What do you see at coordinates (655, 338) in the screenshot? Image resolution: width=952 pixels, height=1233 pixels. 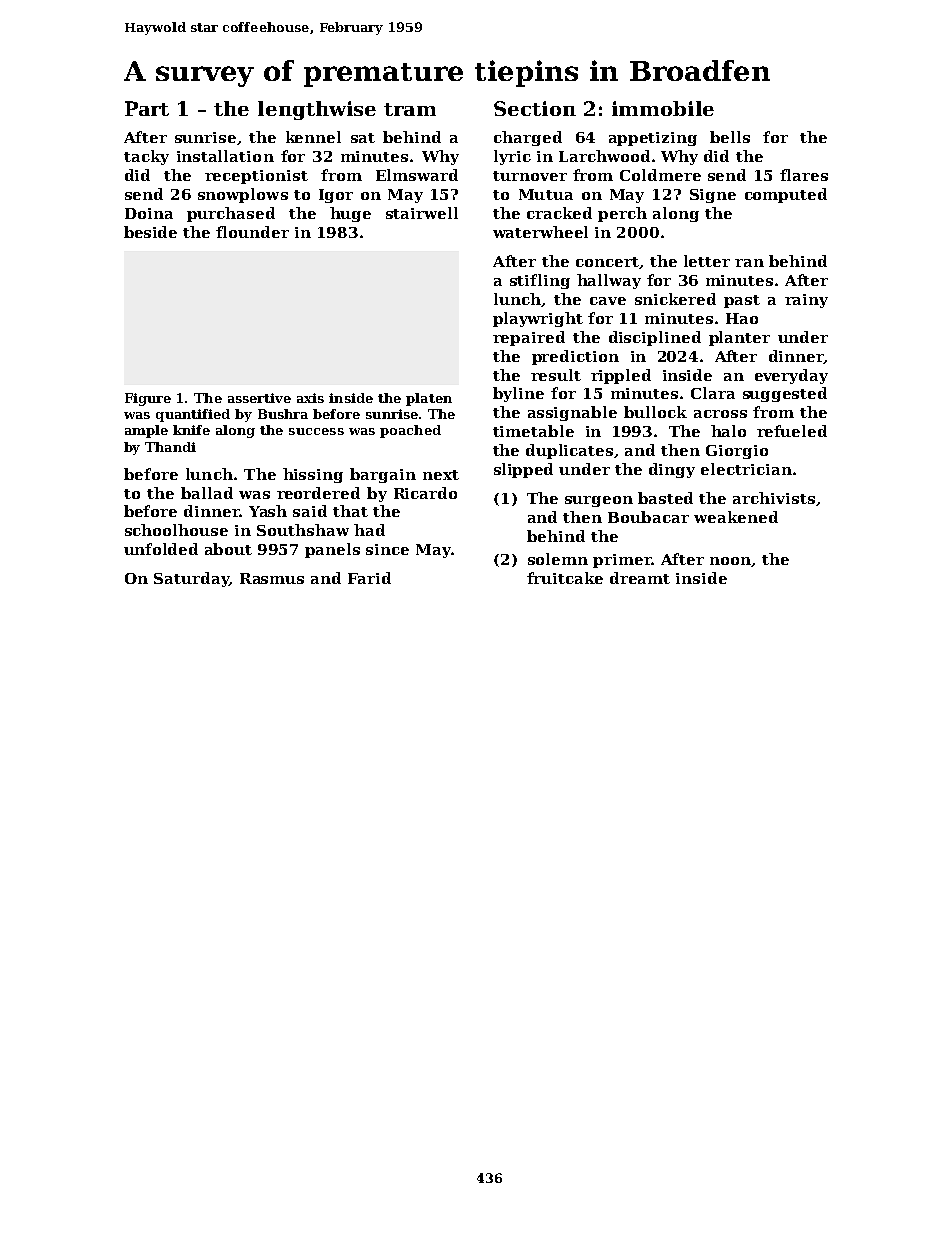 I see `disciplined` at bounding box center [655, 338].
